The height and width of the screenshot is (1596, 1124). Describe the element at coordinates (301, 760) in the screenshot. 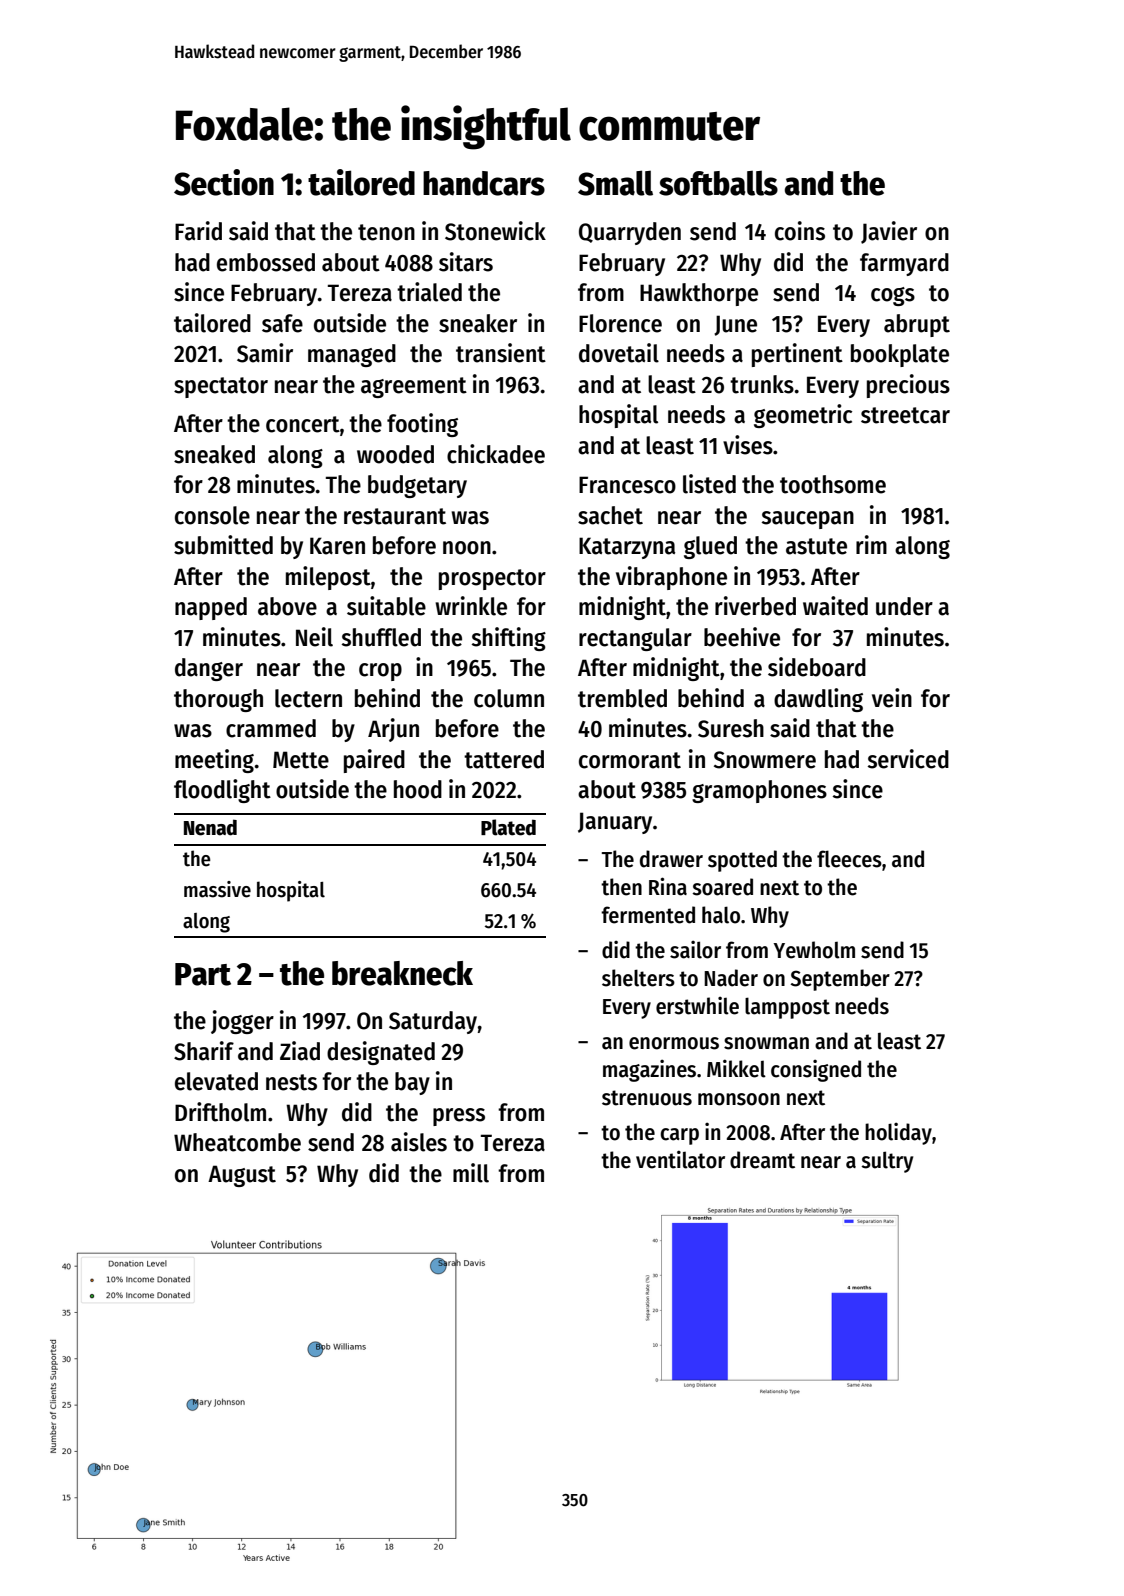

I see `Mette` at that location.
